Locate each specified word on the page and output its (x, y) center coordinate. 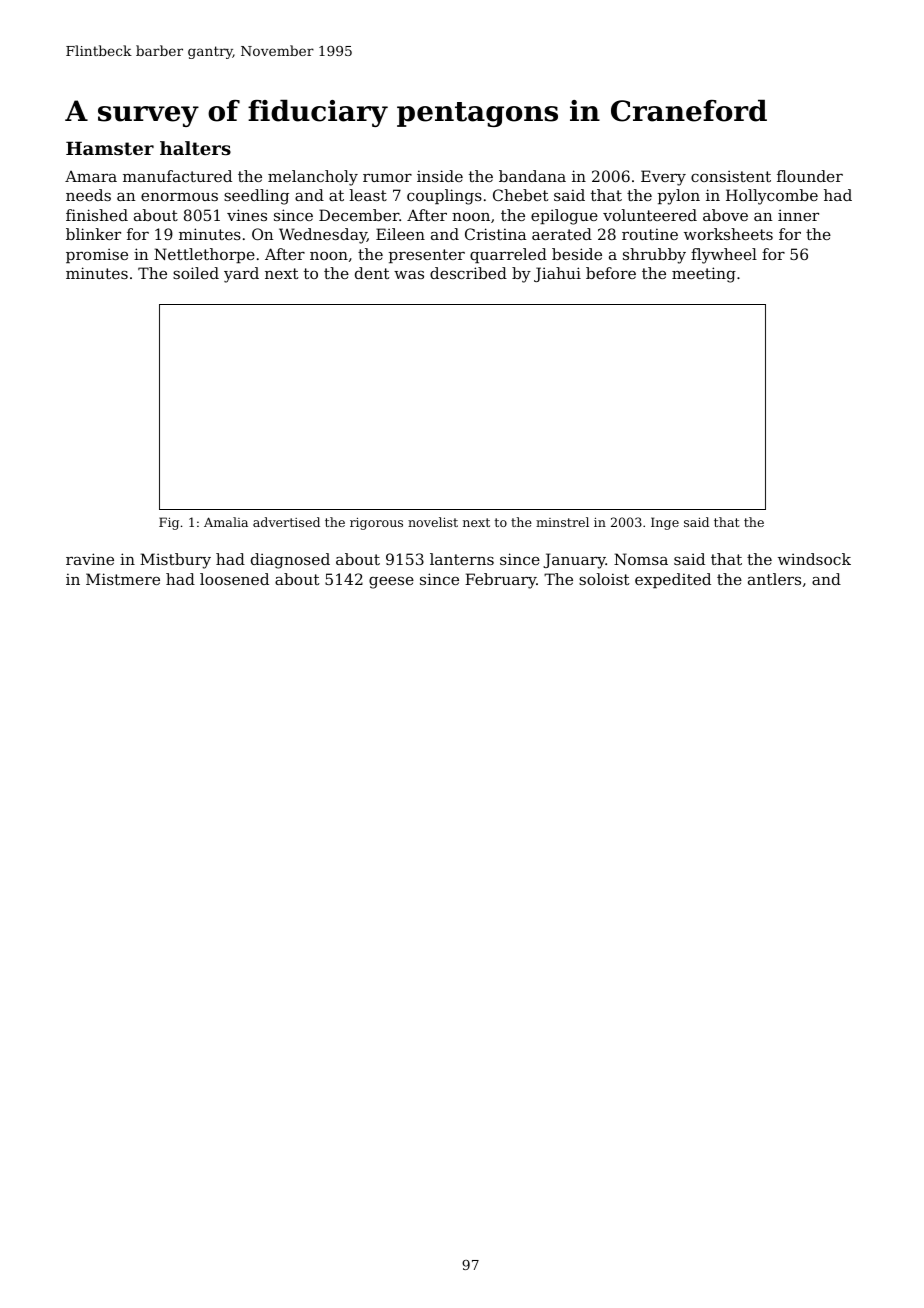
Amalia (226, 522)
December (359, 215)
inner (798, 215)
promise (97, 255)
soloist (604, 579)
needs (88, 195)
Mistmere (123, 579)
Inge (665, 523)
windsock (814, 559)
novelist (433, 522)
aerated (562, 234)
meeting (704, 275)
